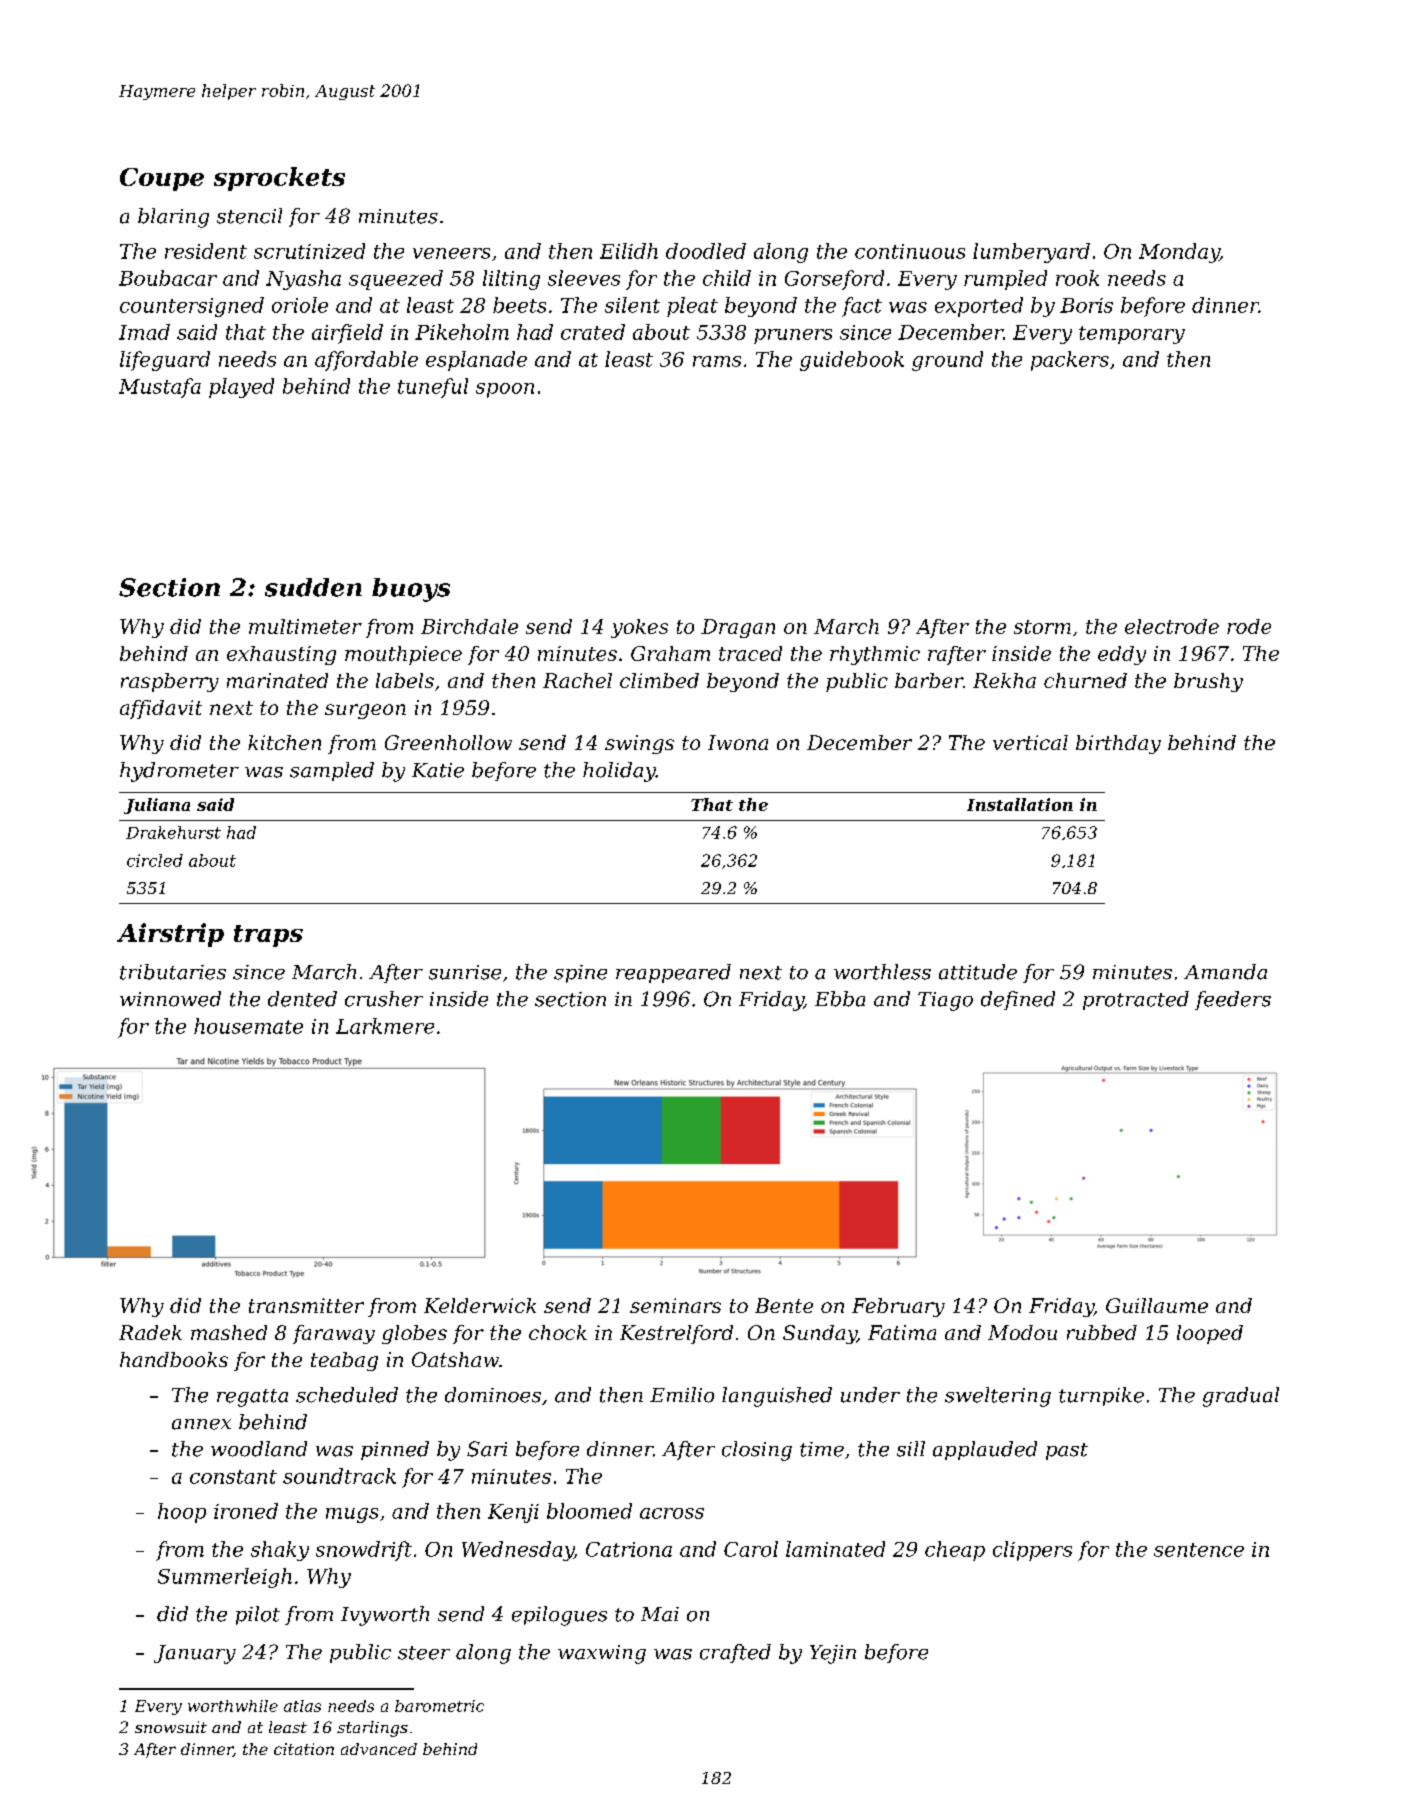  I want to click on reappeared, so click(673, 973).
